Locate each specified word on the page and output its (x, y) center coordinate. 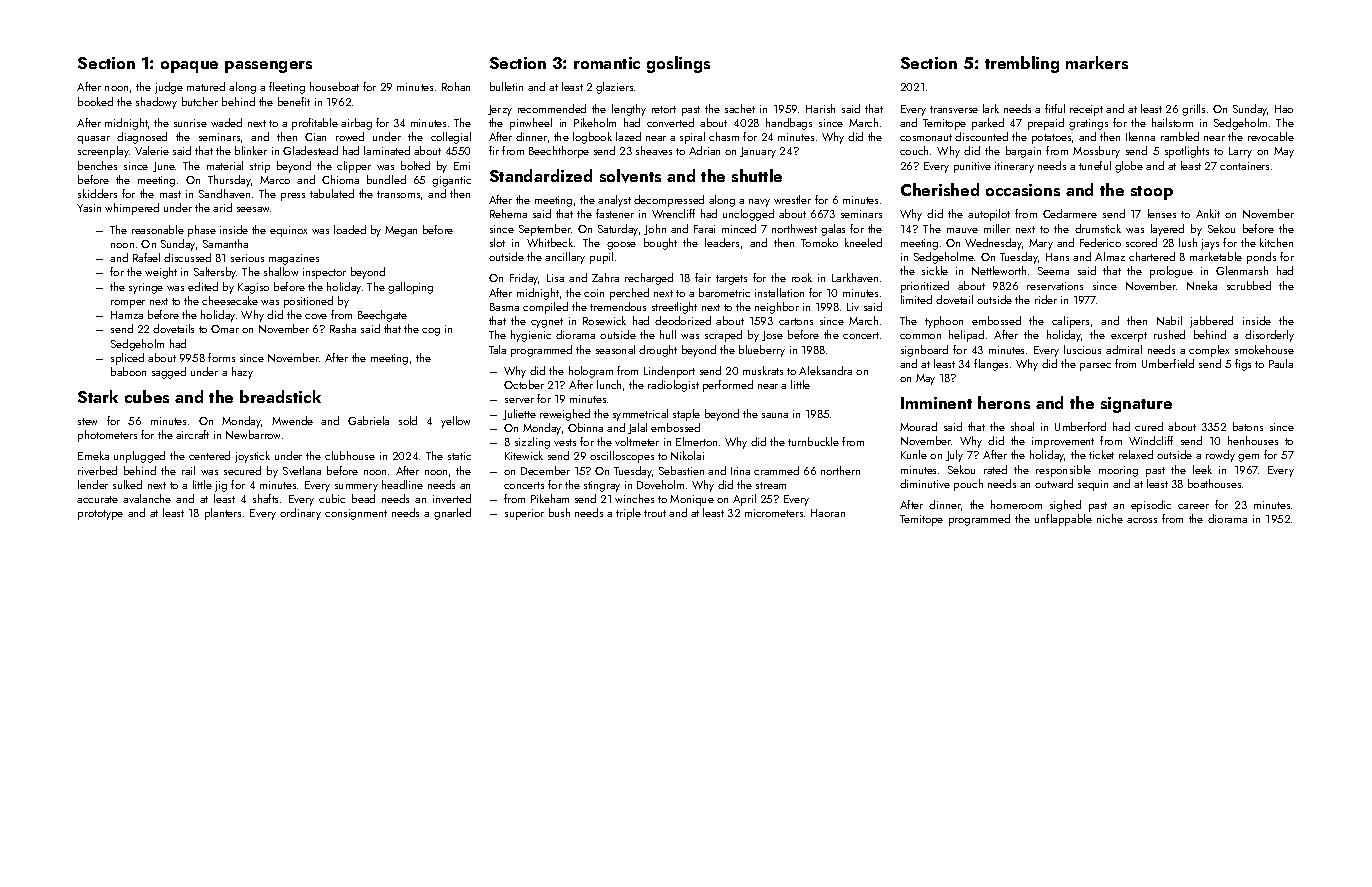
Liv (853, 307)
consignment (356, 514)
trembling (1022, 64)
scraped (723, 336)
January (758, 152)
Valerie (152, 150)
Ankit (1208, 213)
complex (1209, 351)
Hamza (127, 315)
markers (1097, 62)
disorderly (1269, 336)
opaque (189, 67)
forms (221, 357)
